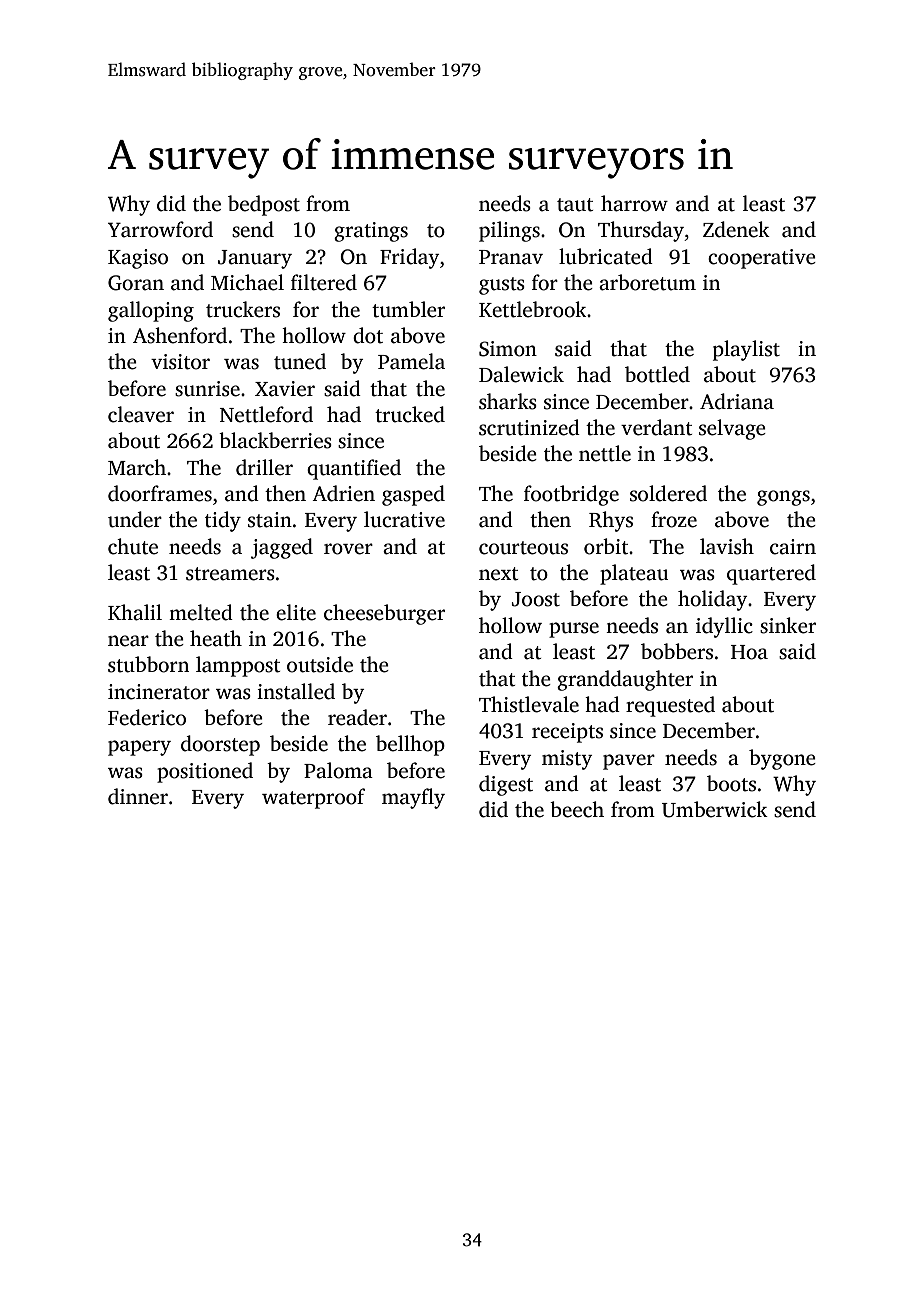 This screenshot has height=1311, width=924. What do you see at coordinates (238, 666) in the screenshot?
I see `lamppost` at bounding box center [238, 666].
